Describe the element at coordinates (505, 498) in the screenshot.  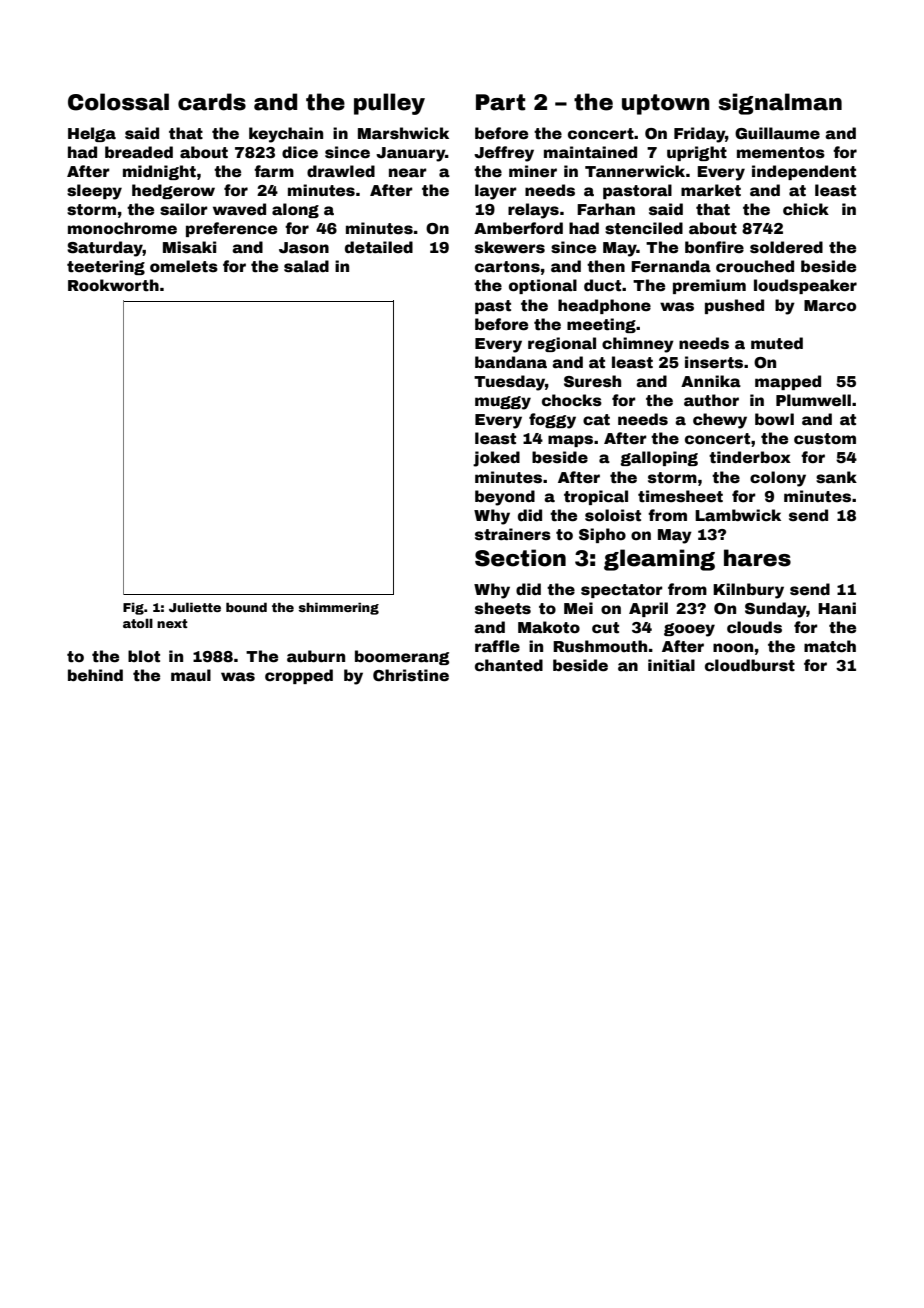
I see `beyond` at that location.
